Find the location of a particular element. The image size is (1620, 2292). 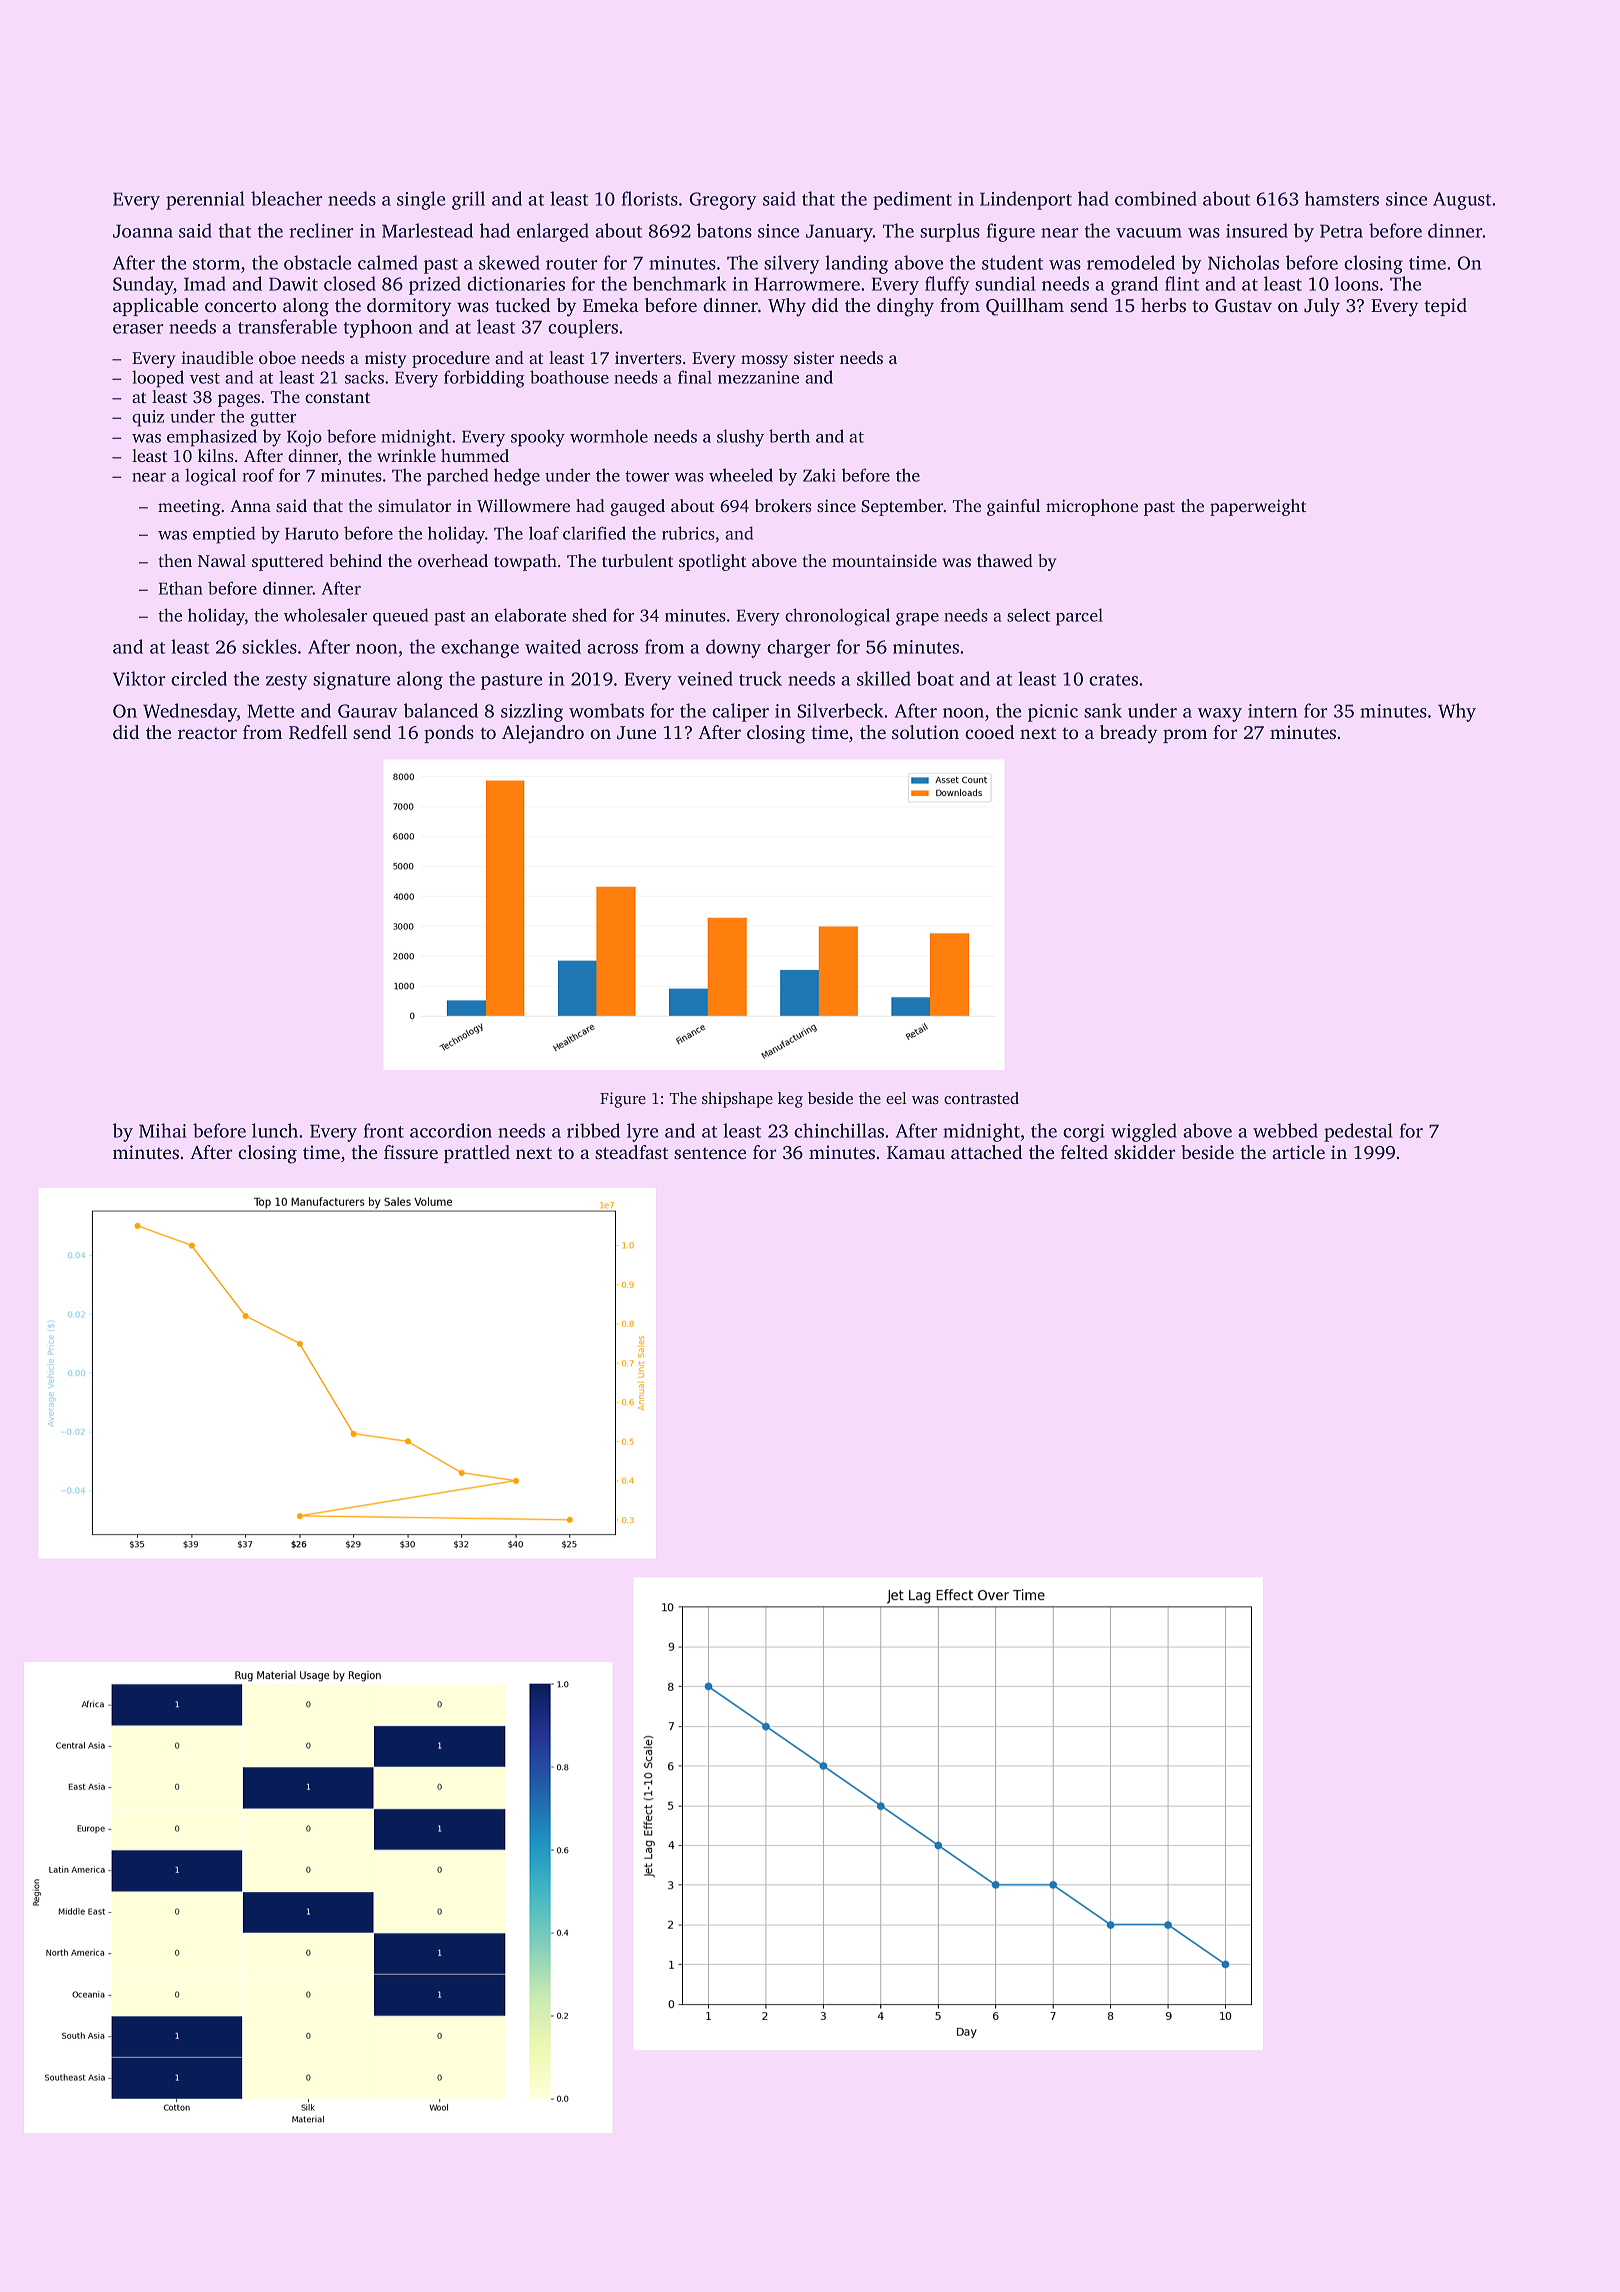

hamsters is located at coordinates (1342, 198).
